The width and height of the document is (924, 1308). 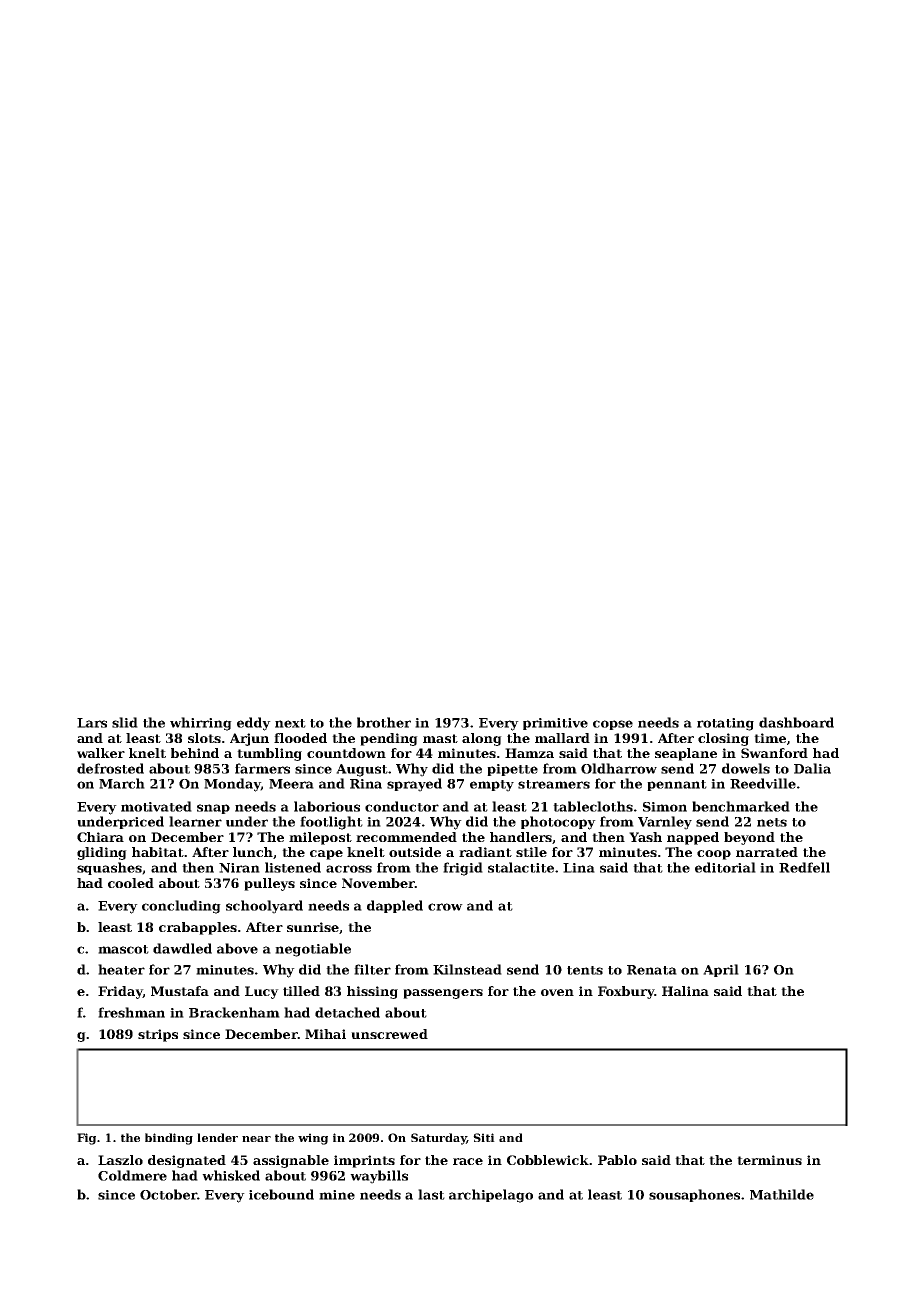 I want to click on unscrewed, so click(x=389, y=1034).
